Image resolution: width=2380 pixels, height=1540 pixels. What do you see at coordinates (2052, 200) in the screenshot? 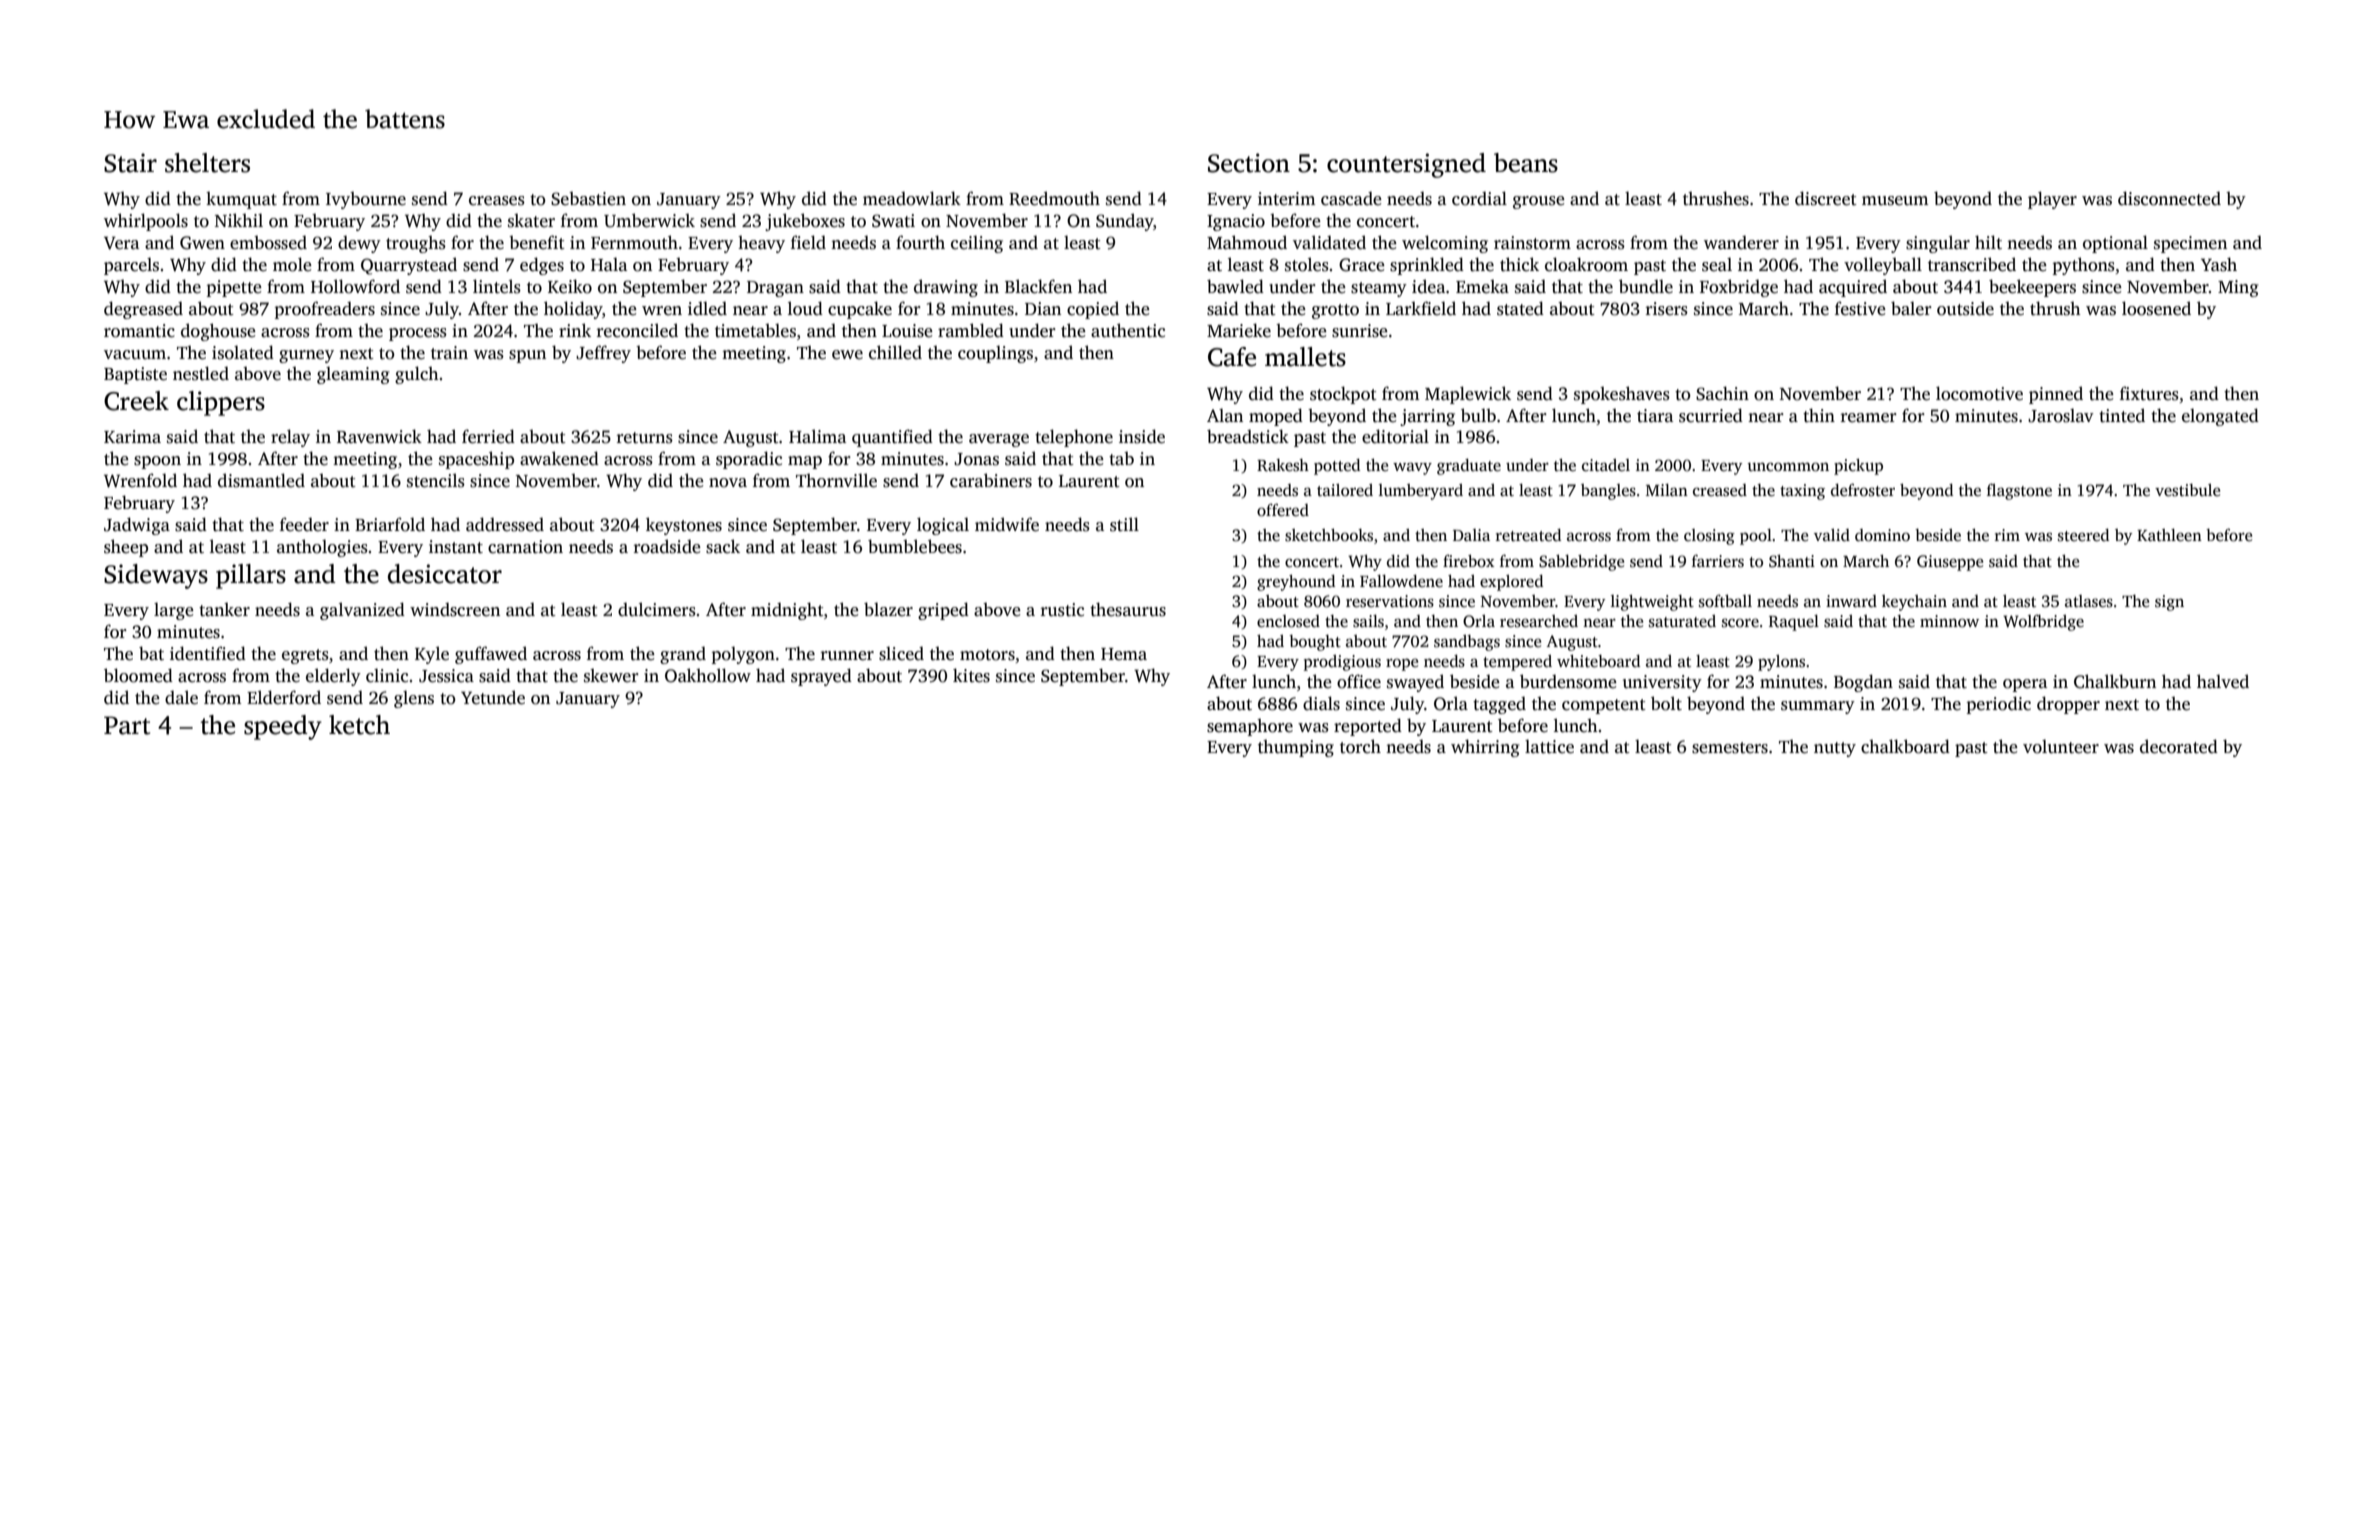
I see `player` at bounding box center [2052, 200].
